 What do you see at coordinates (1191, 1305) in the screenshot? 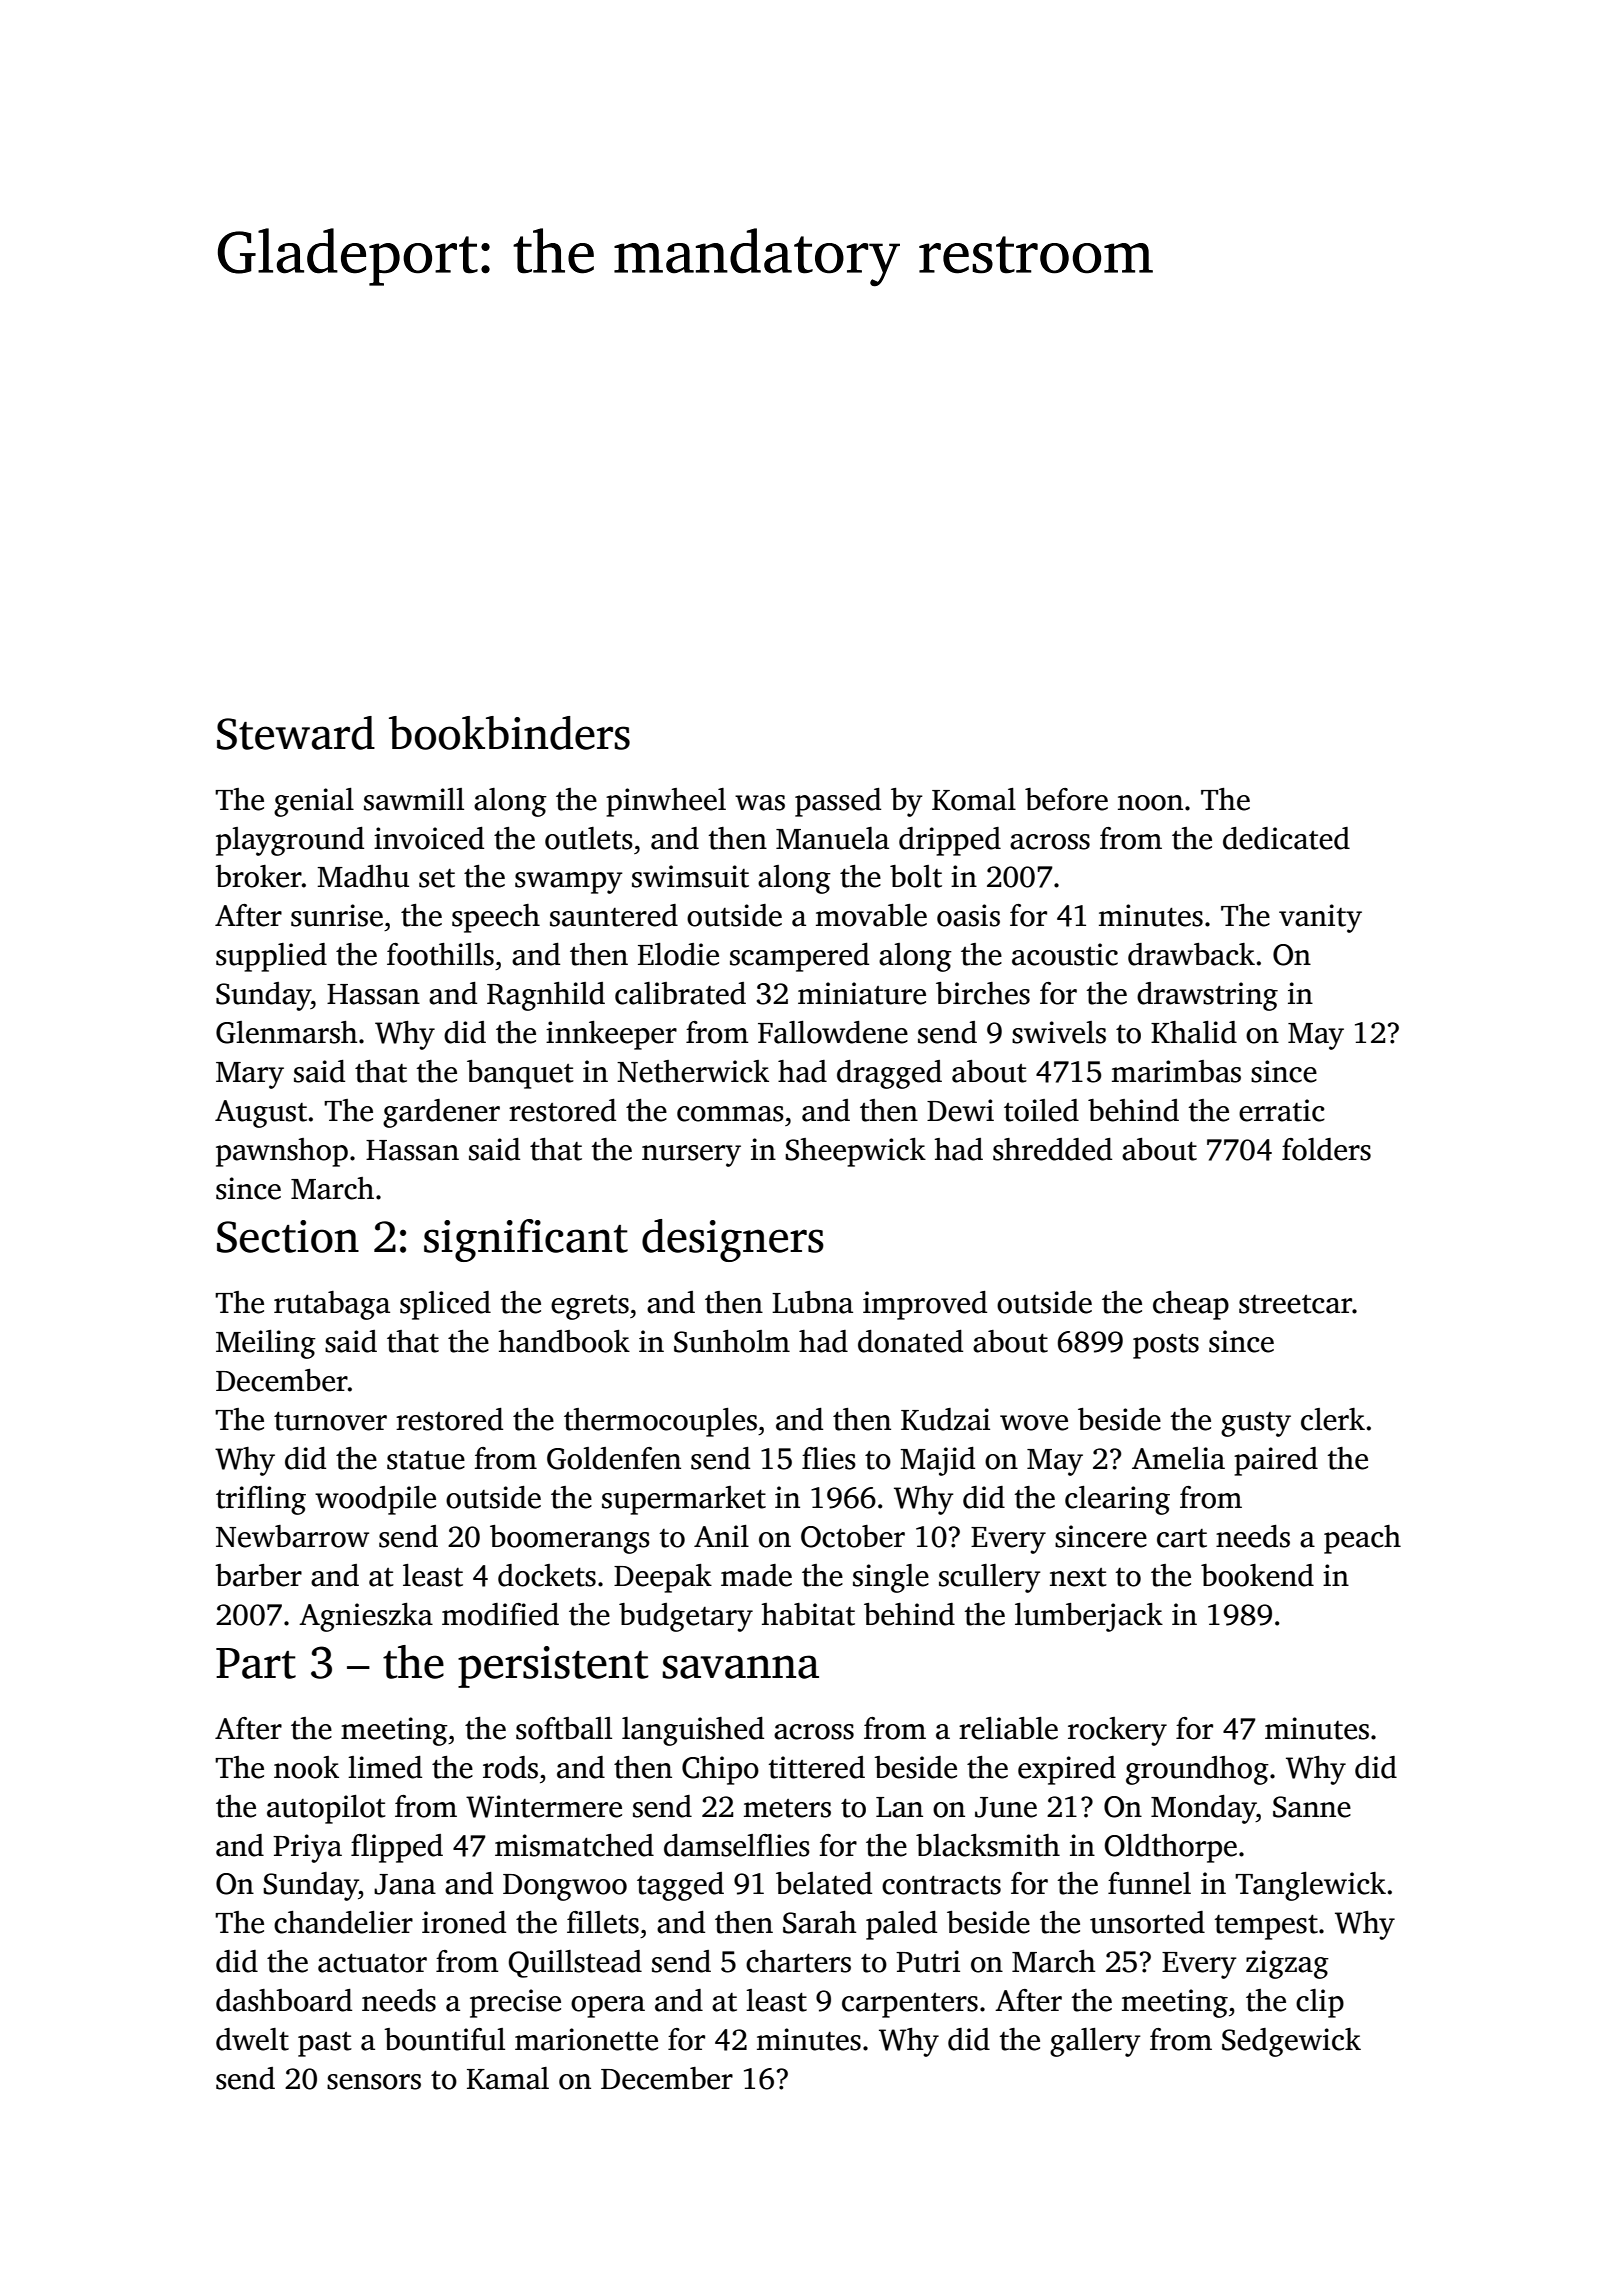
I see `cheap` at bounding box center [1191, 1305].
